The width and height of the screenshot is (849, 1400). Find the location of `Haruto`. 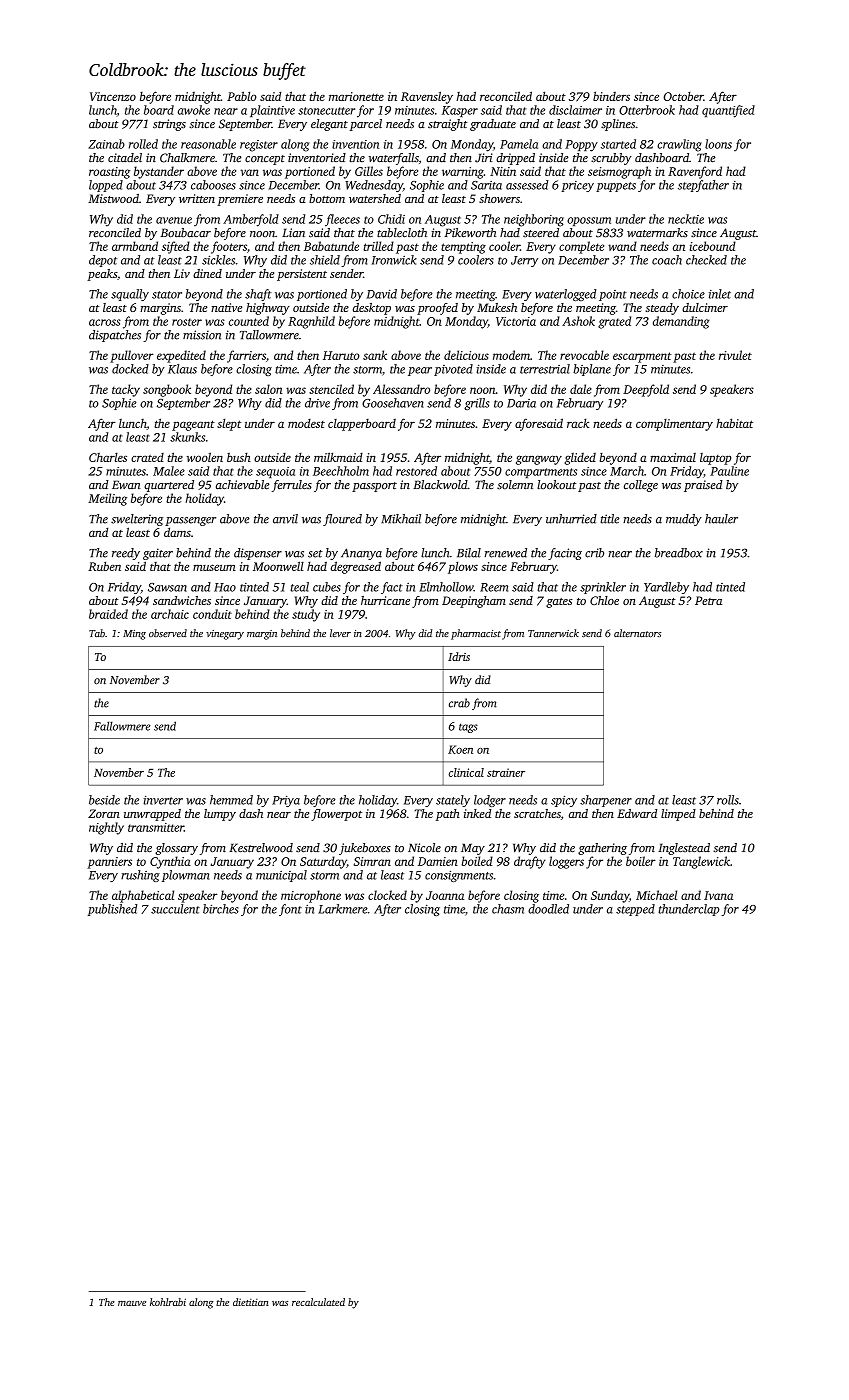

Haruto is located at coordinates (341, 355).
